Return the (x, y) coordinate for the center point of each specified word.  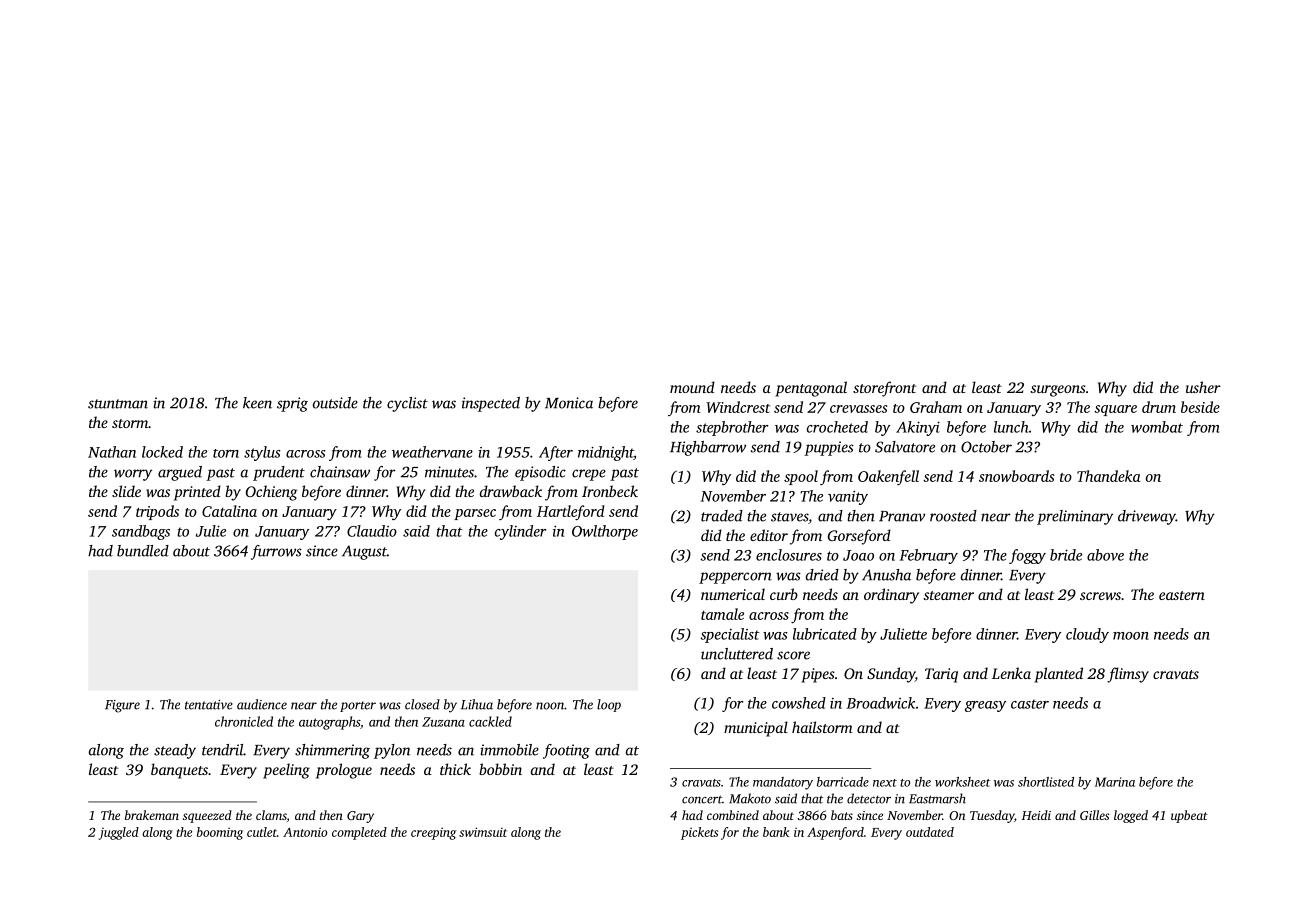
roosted (953, 516)
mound (692, 387)
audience (262, 704)
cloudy (1087, 635)
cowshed (799, 703)
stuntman (118, 404)
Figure (122, 706)
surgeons (1058, 391)
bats (842, 815)
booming (220, 833)
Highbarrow (708, 448)
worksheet (962, 782)
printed (197, 493)
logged (1131, 816)
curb (784, 594)
